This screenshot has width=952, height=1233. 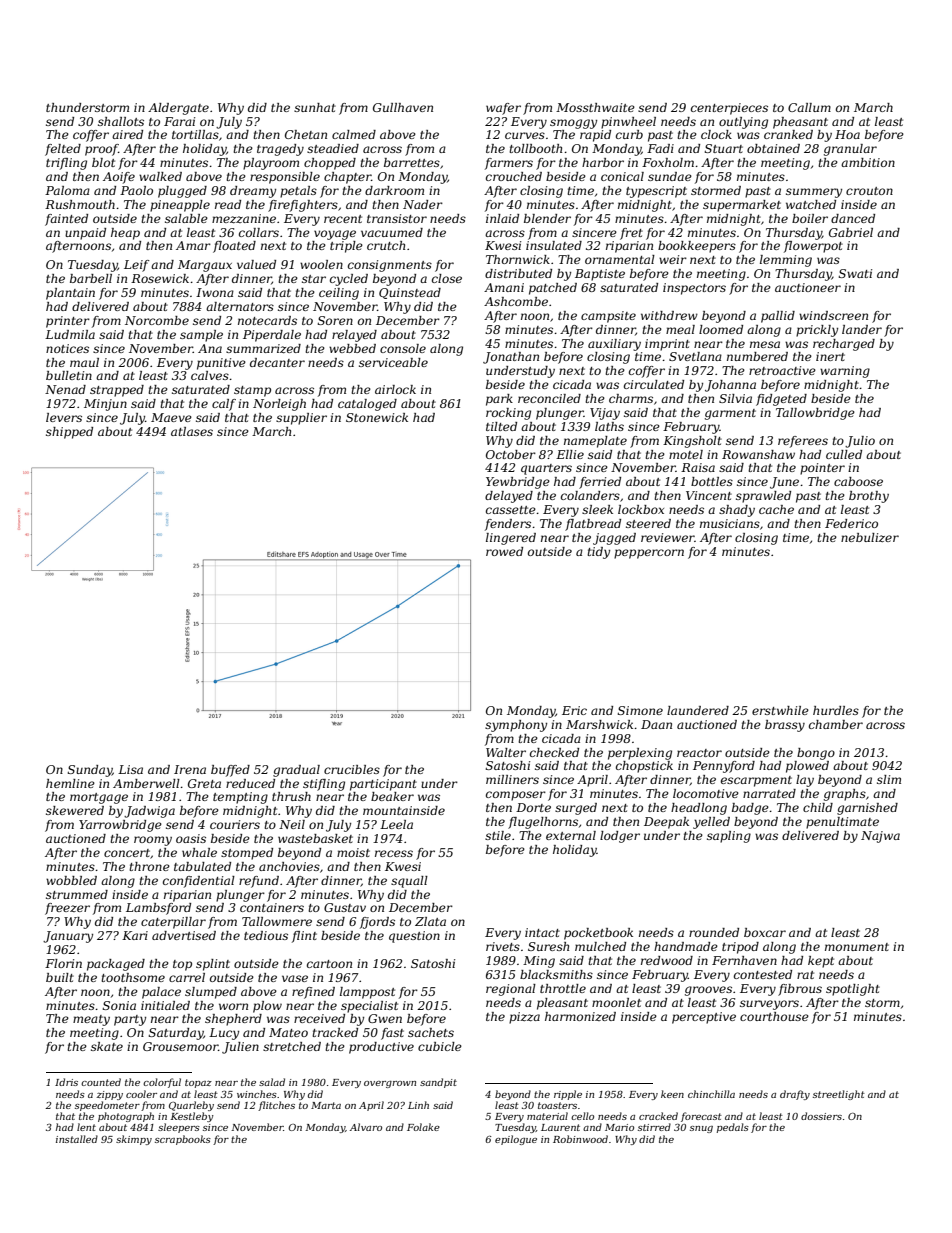 What do you see at coordinates (781, 400) in the screenshot?
I see `fidgeted` at bounding box center [781, 400].
